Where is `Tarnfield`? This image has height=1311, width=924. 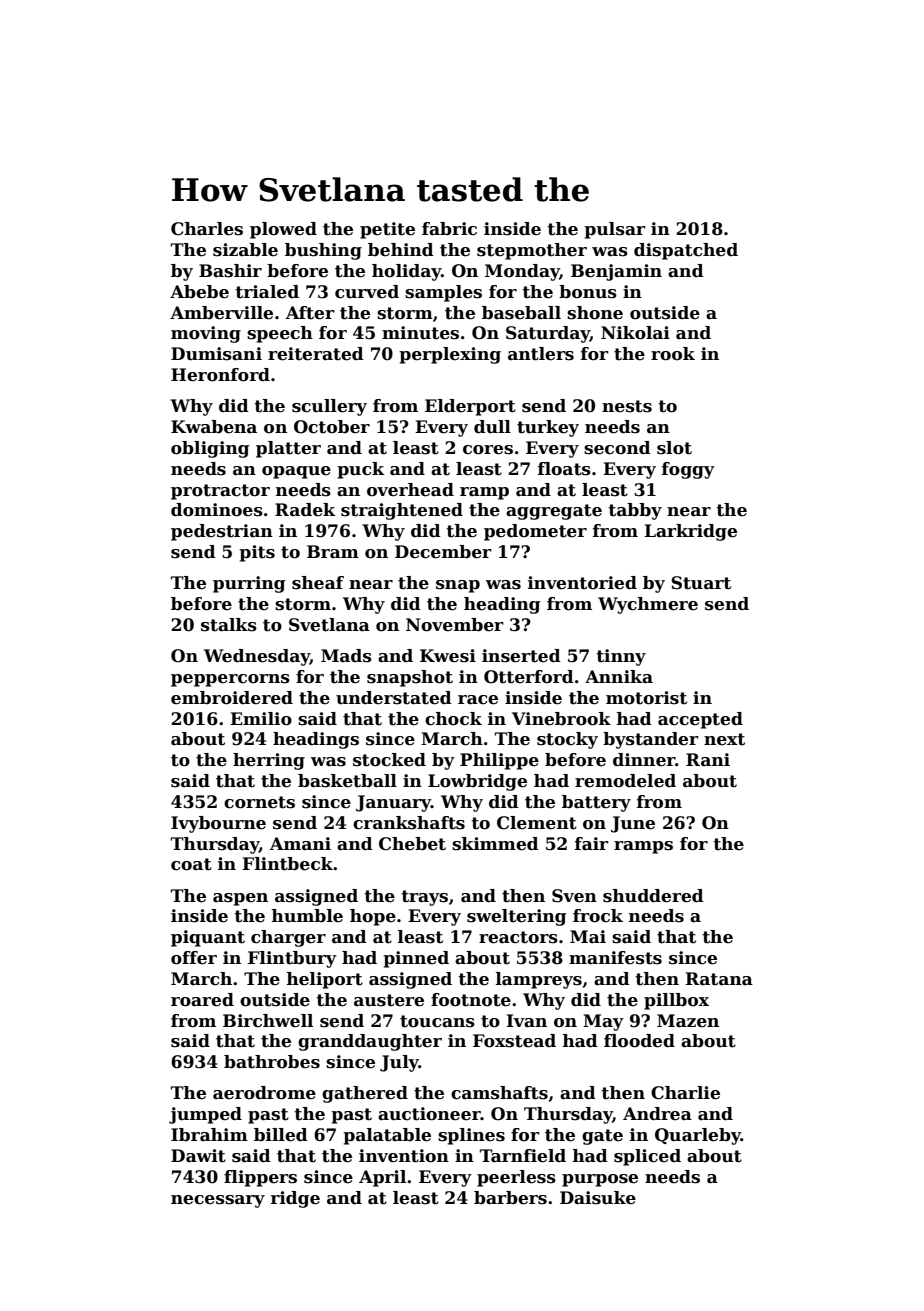 Tarnfield is located at coordinates (523, 1156).
